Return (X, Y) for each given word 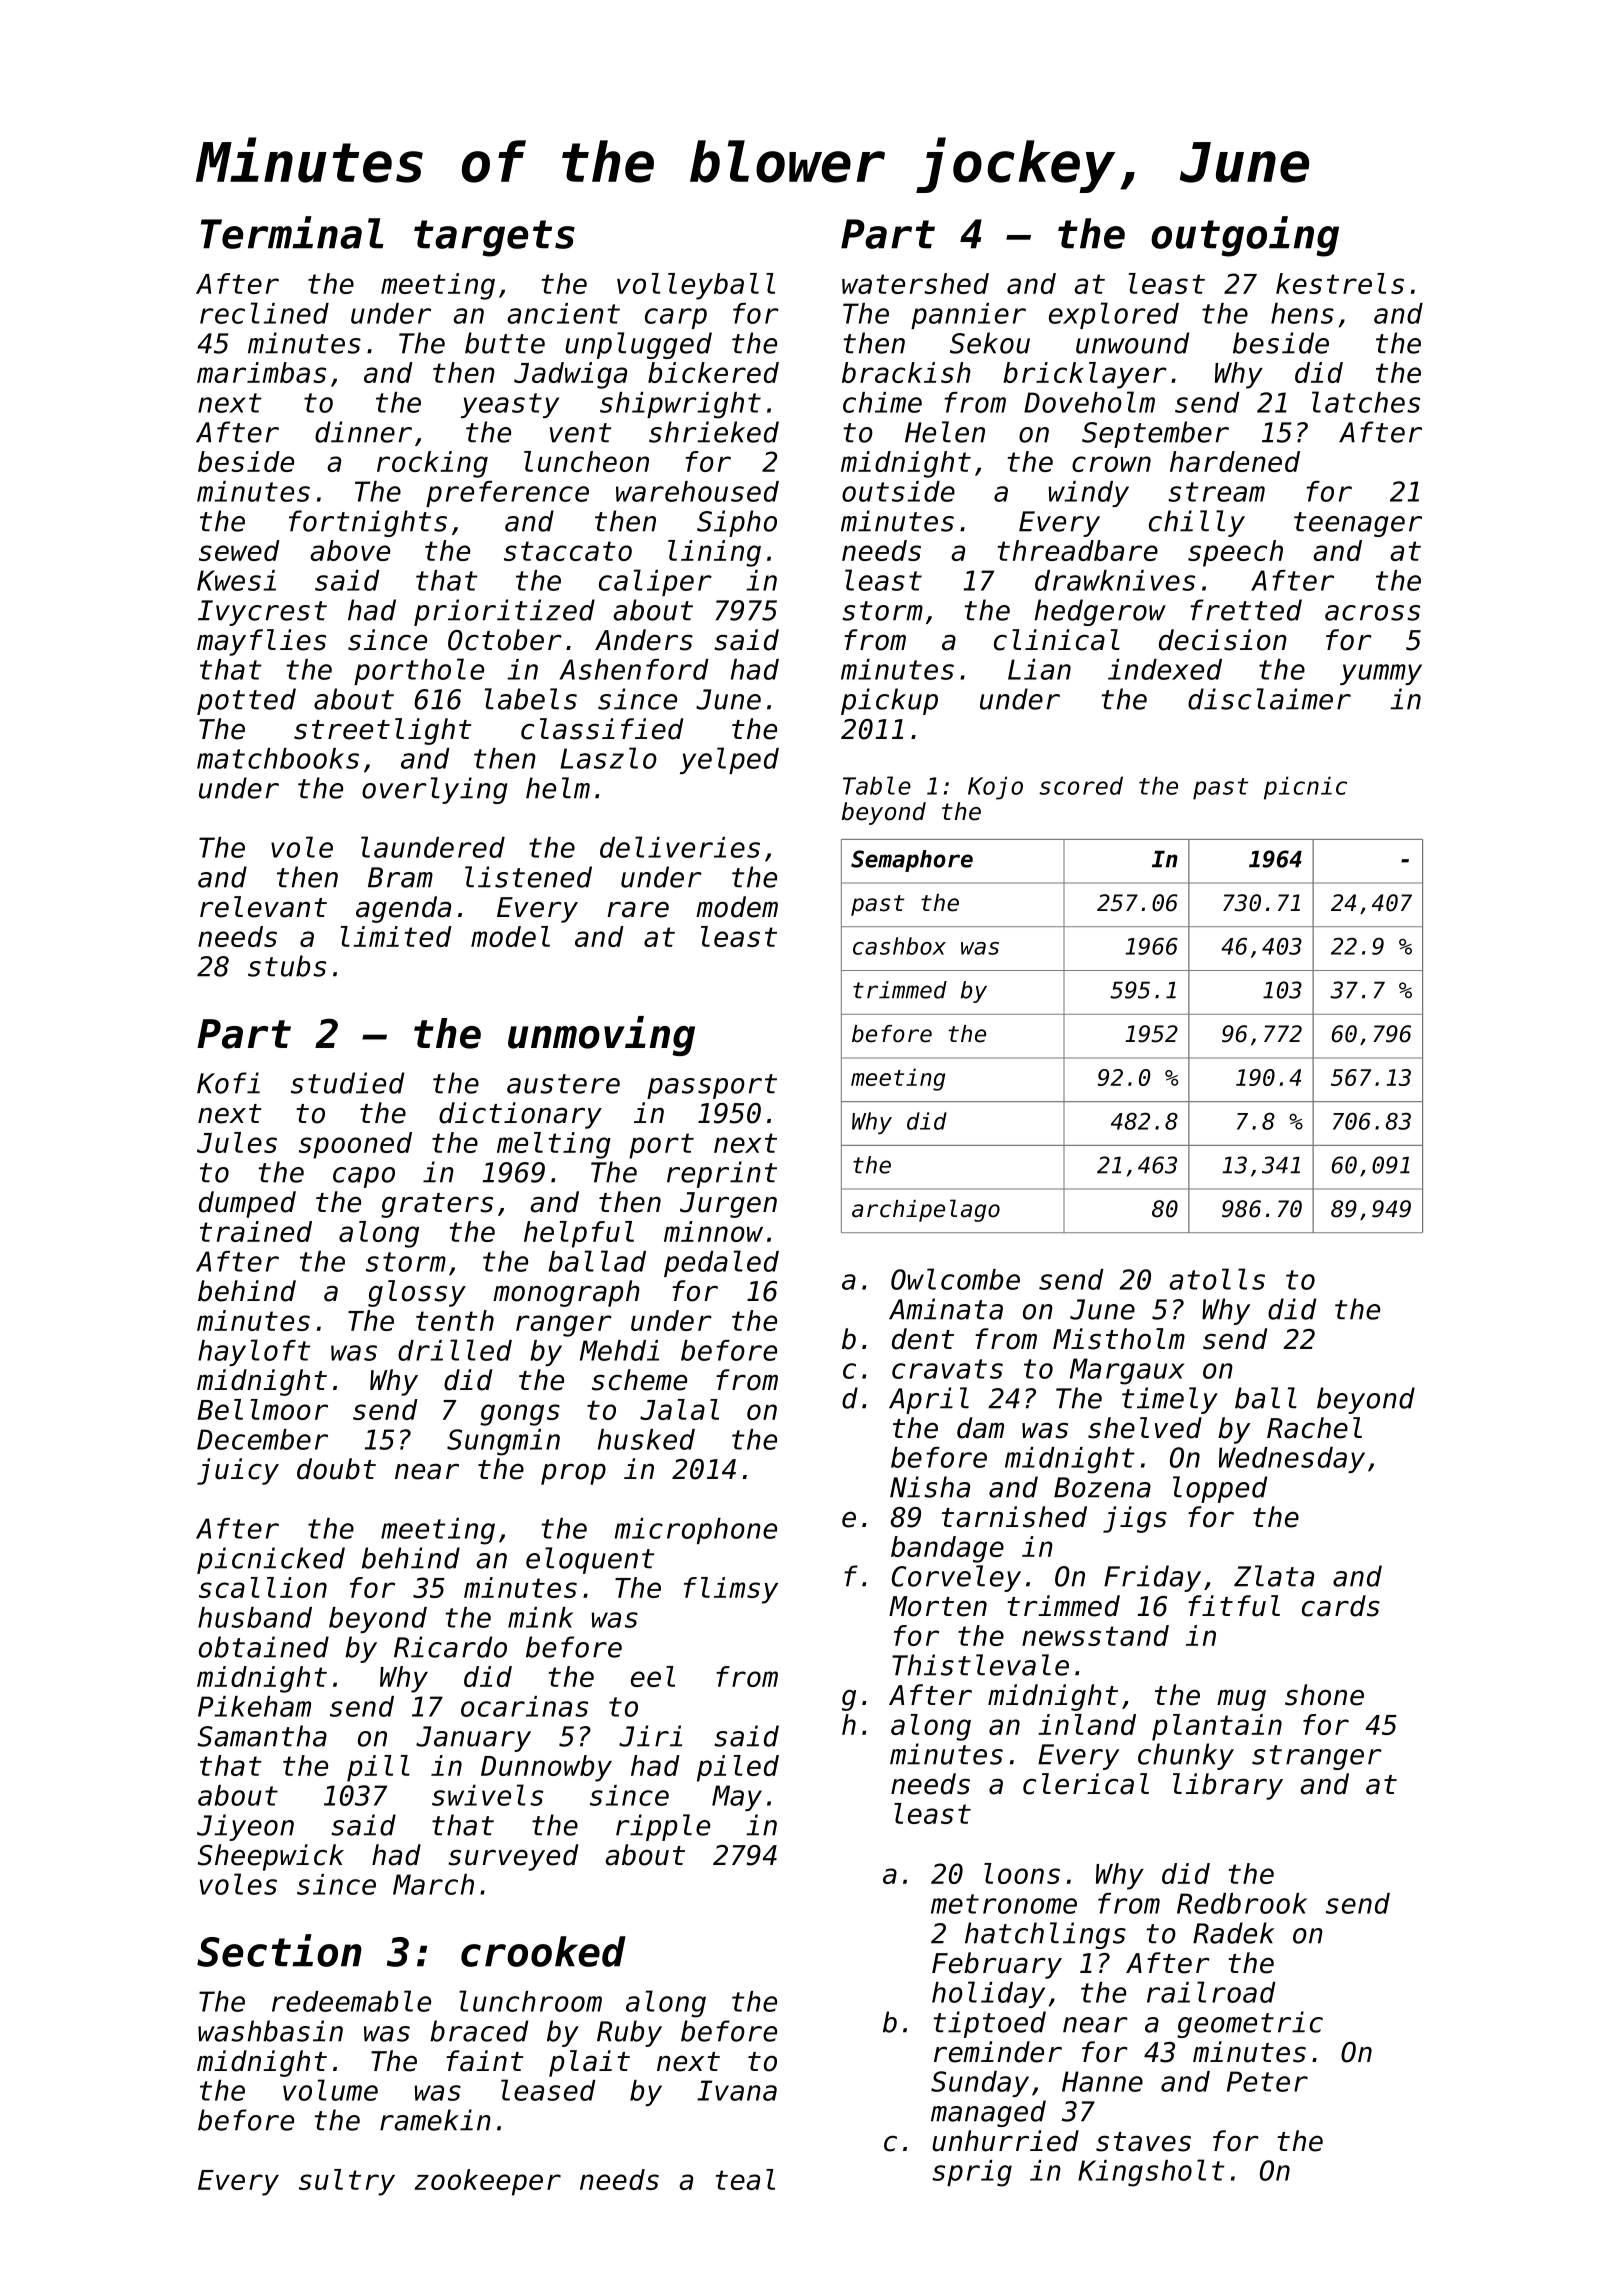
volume (330, 2090)
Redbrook (1242, 1903)
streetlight (383, 731)
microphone (696, 1531)
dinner (363, 432)
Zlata (1274, 1576)
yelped (729, 760)
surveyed (513, 1857)
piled (738, 1768)
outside (898, 491)
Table (877, 785)
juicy (238, 1471)
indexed (1165, 669)
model (510, 936)
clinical (1057, 640)
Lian (1039, 669)
